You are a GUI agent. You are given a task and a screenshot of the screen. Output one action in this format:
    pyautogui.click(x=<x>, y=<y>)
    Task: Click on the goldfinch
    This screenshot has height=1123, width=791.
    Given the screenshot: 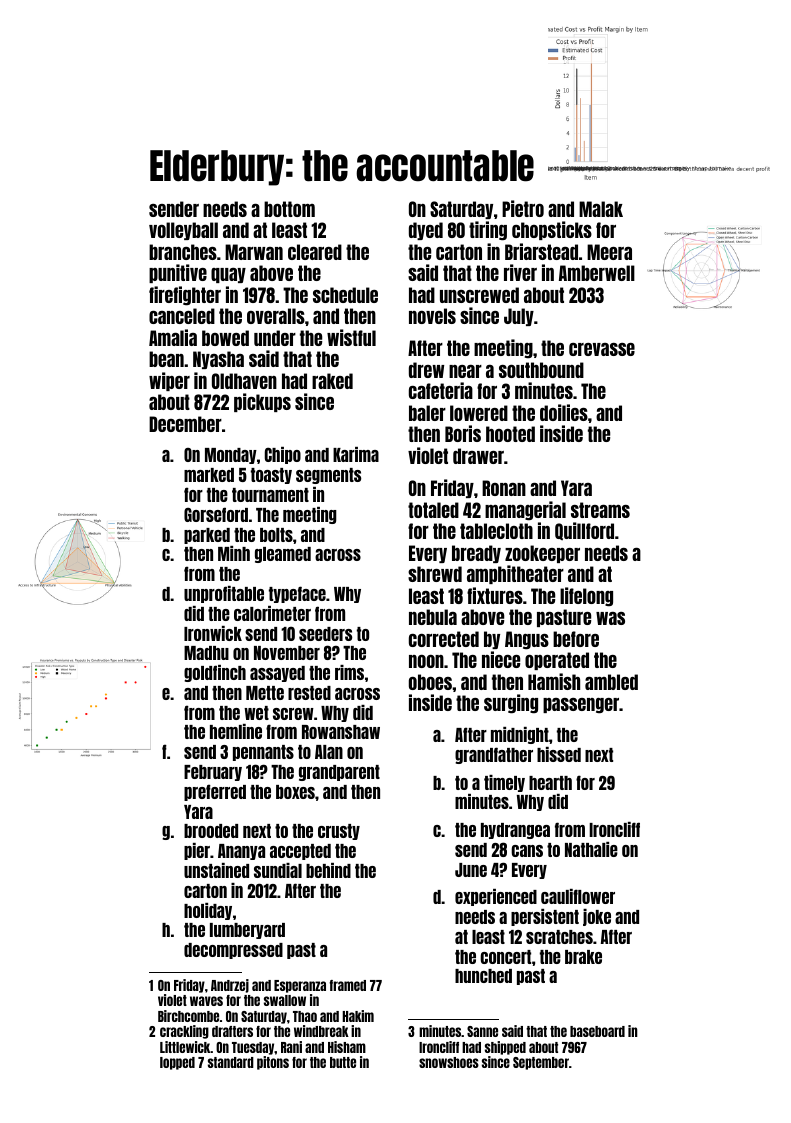 What is the action you would take?
    pyautogui.click(x=215, y=673)
